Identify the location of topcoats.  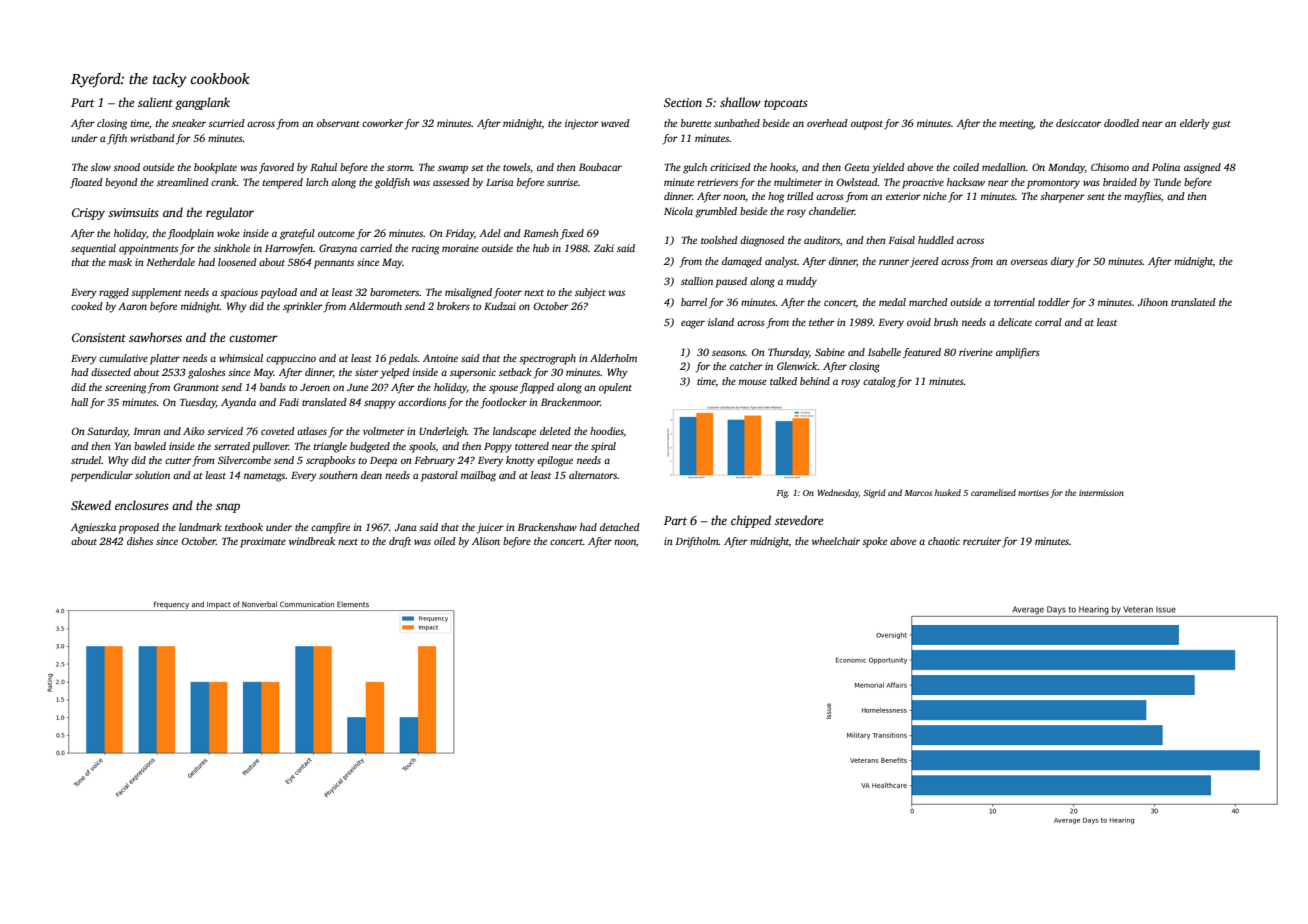
(786, 104).
